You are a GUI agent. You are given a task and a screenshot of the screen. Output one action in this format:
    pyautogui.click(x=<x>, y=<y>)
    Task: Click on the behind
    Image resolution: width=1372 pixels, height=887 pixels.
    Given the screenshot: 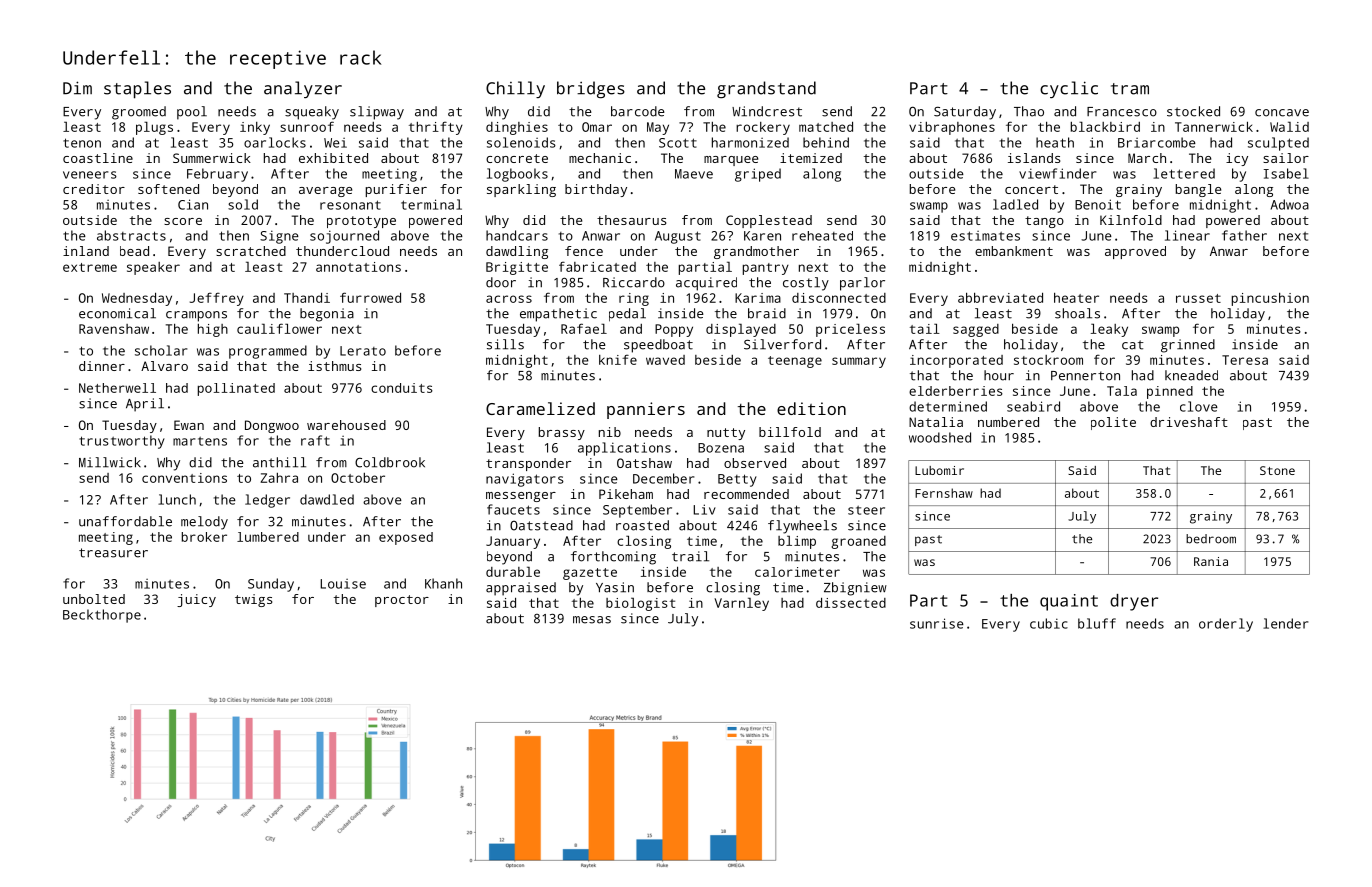 What is the action you would take?
    pyautogui.click(x=826, y=142)
